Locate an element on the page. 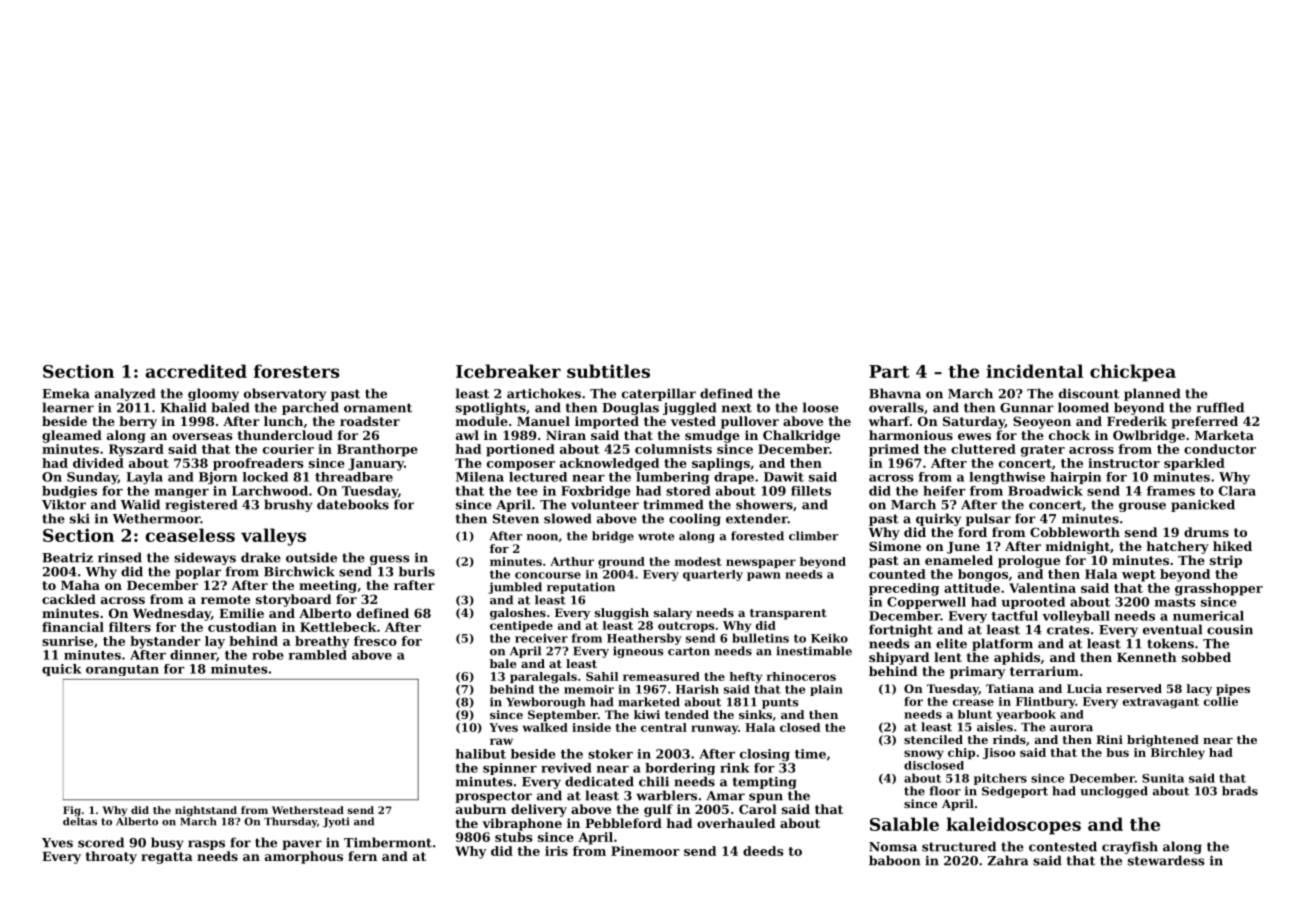 Image resolution: width=1308 pixels, height=924 pixels. extravagant is located at coordinates (1161, 703).
